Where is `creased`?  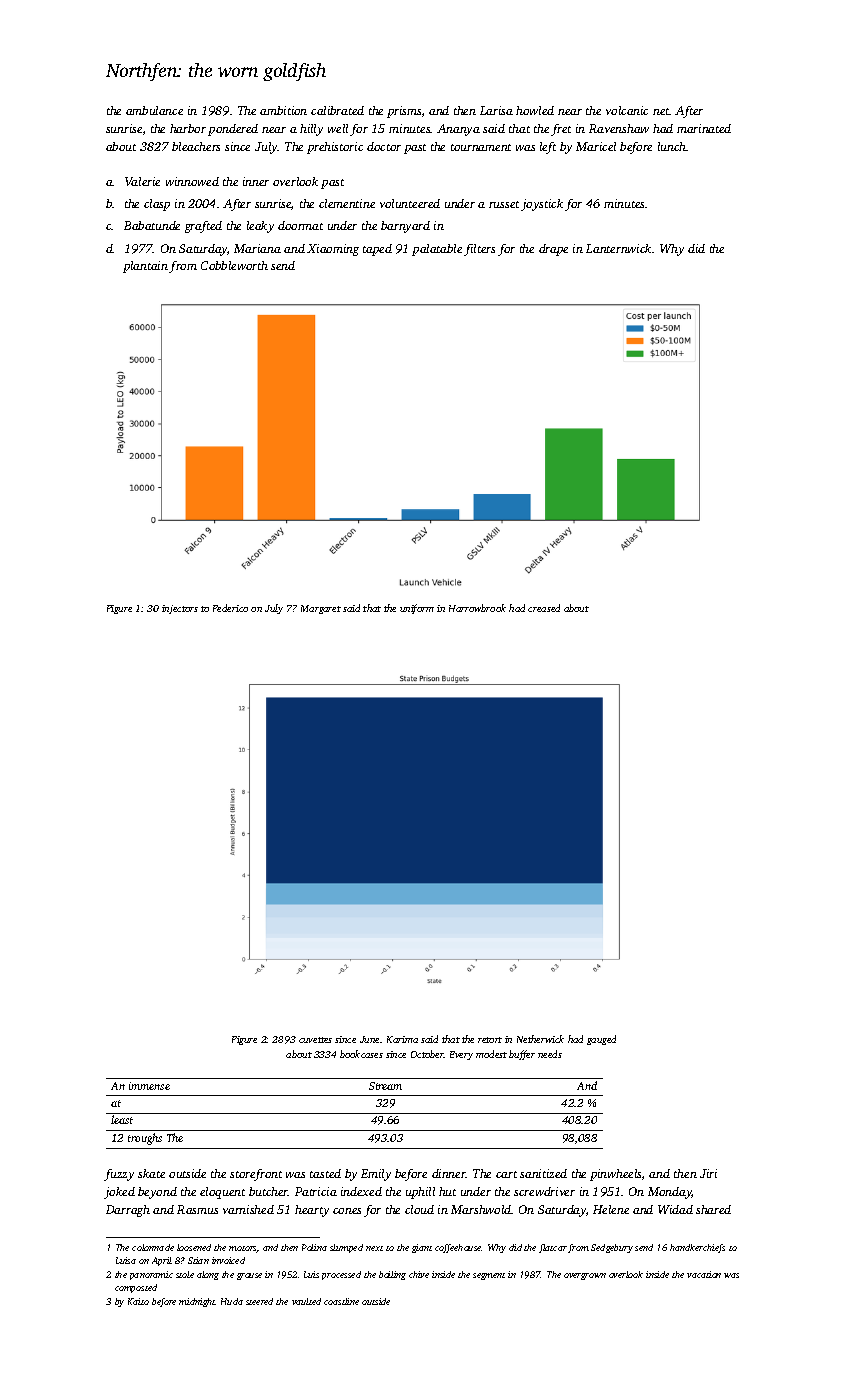
creased is located at coordinates (544, 608).
